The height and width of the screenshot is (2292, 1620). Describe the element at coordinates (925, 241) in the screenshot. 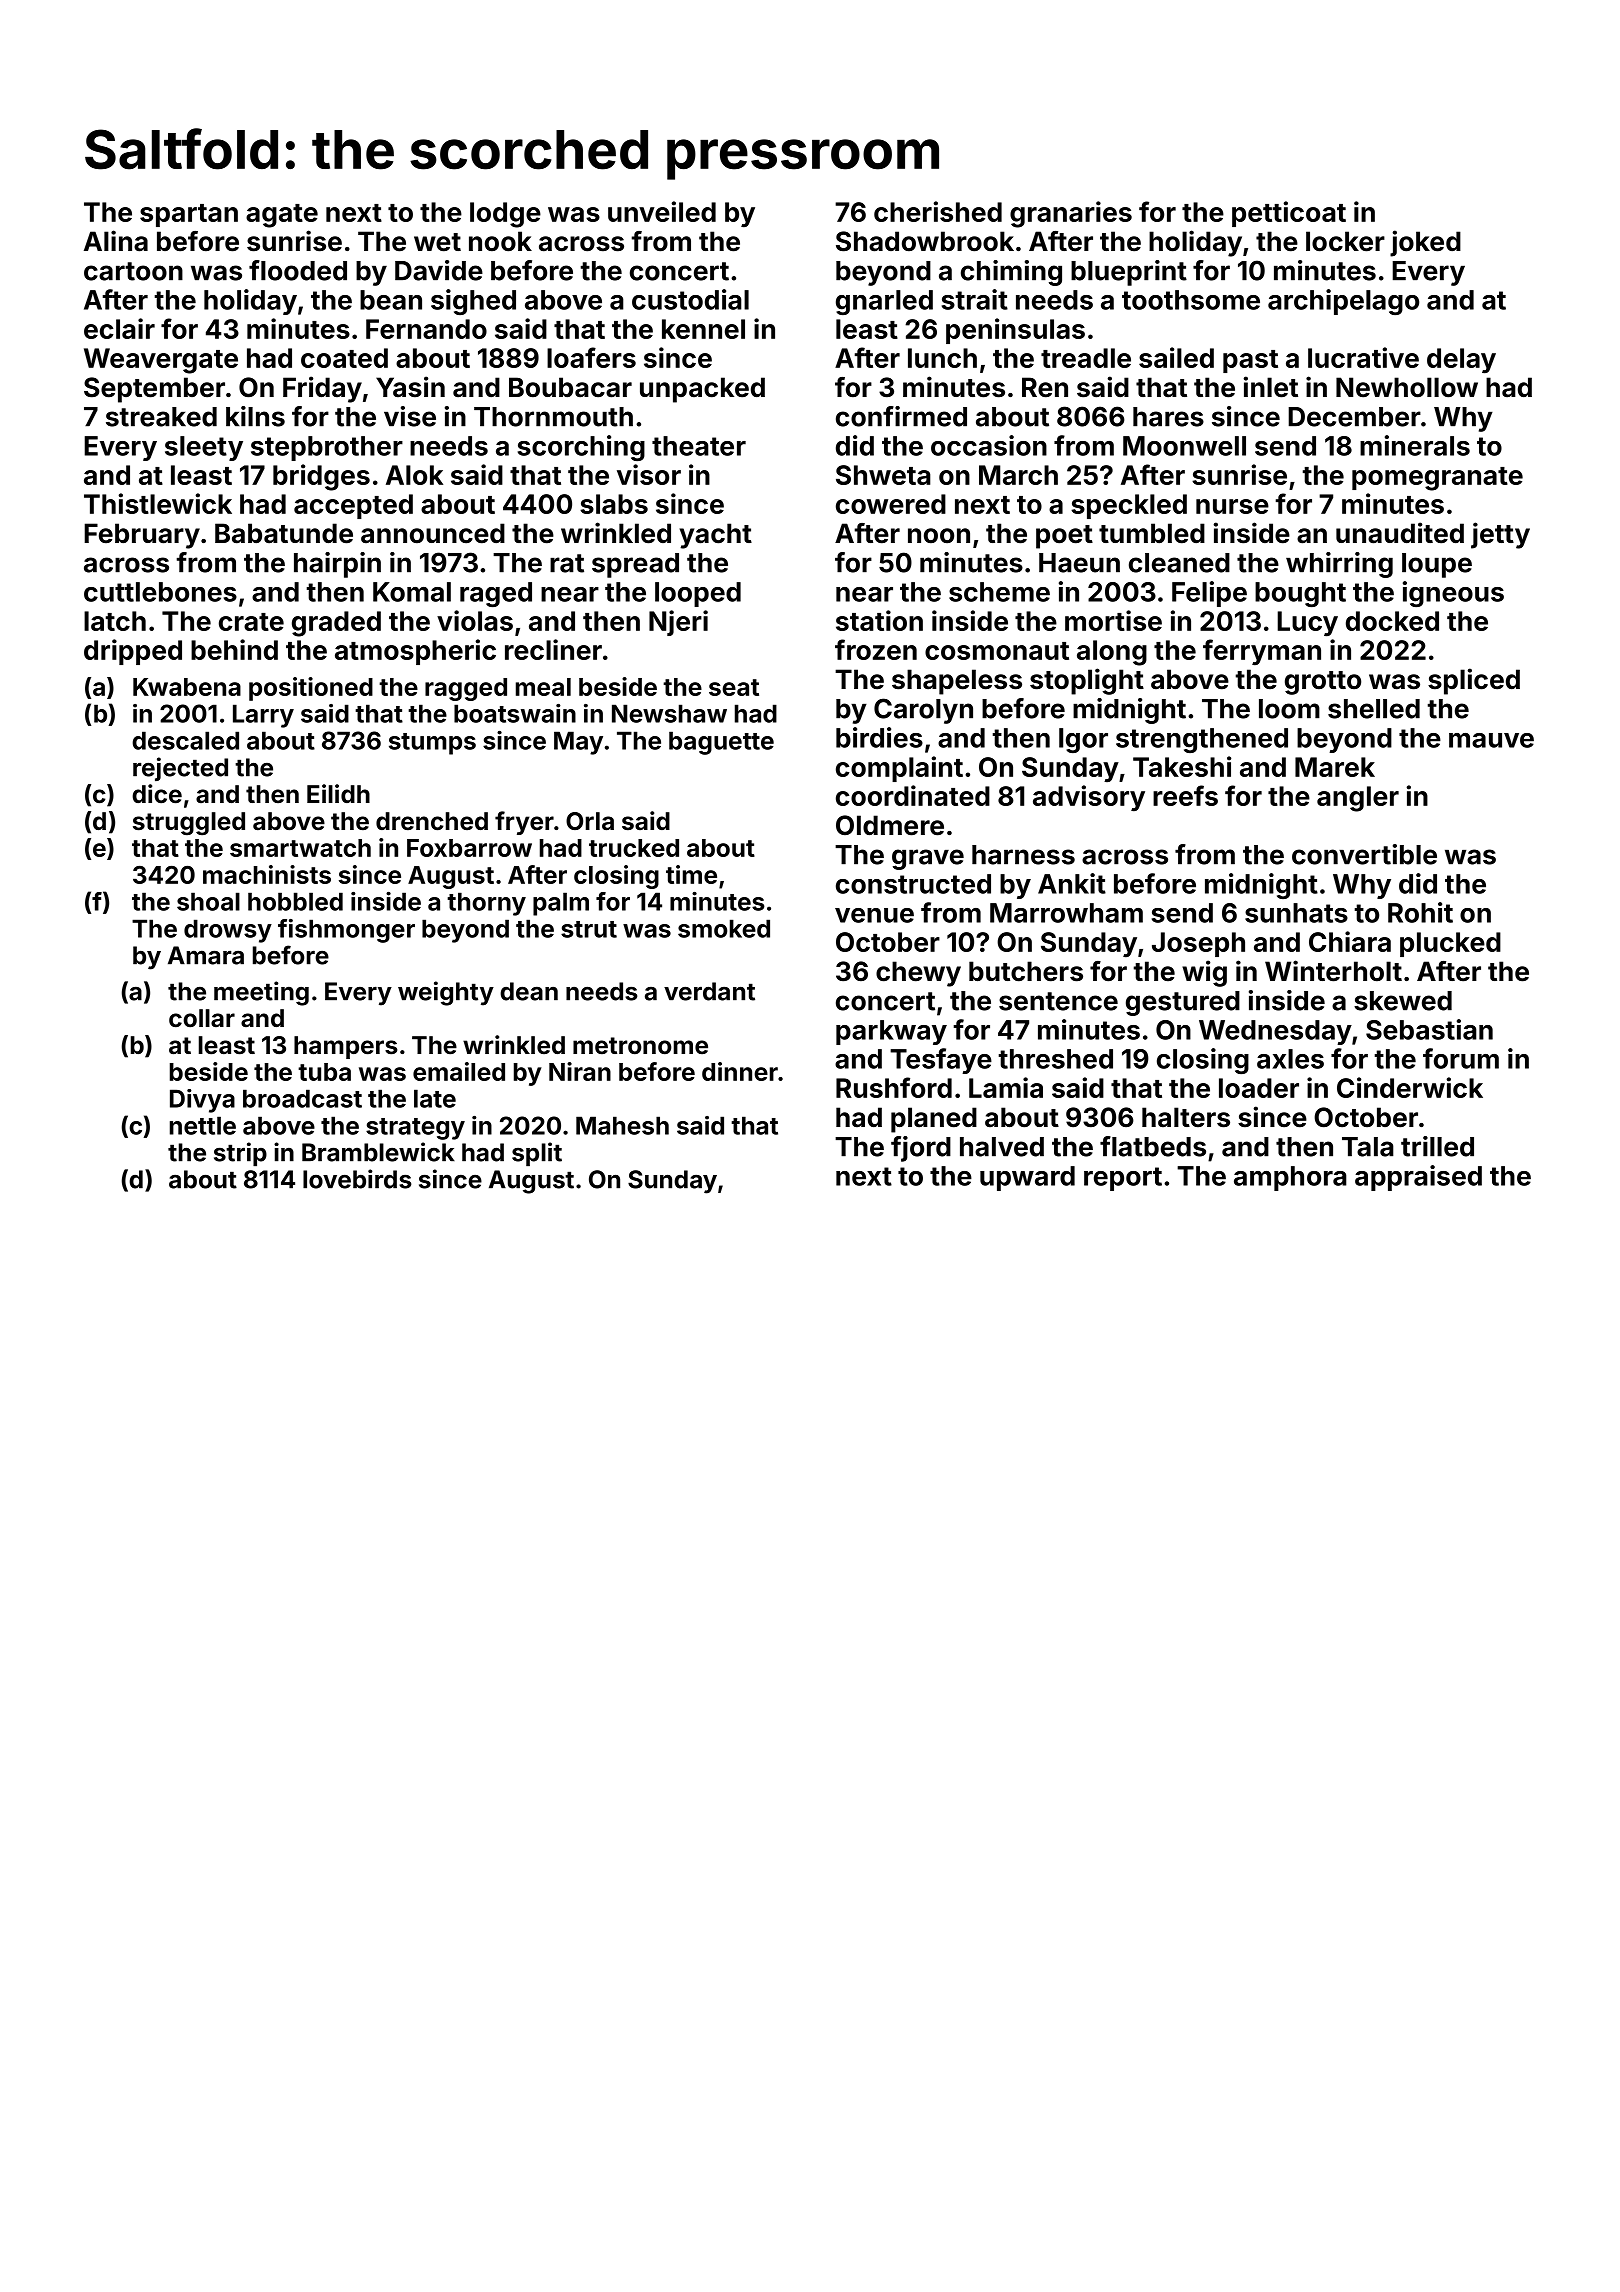

I see `Shadowbrook` at that location.
